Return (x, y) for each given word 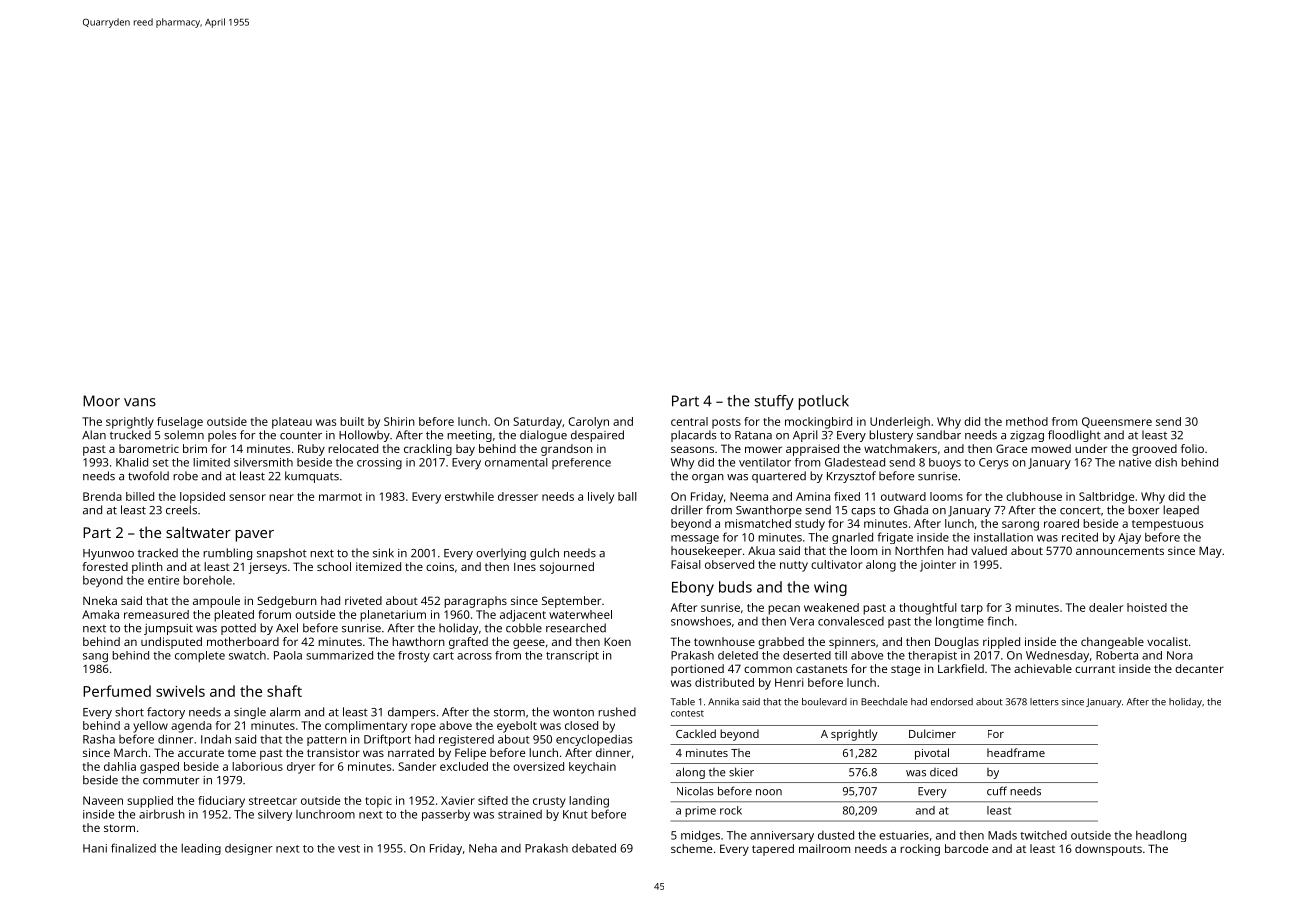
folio (1192, 448)
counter (301, 435)
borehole (207, 580)
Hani (95, 848)
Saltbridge (1106, 498)
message (695, 539)
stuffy (774, 402)
